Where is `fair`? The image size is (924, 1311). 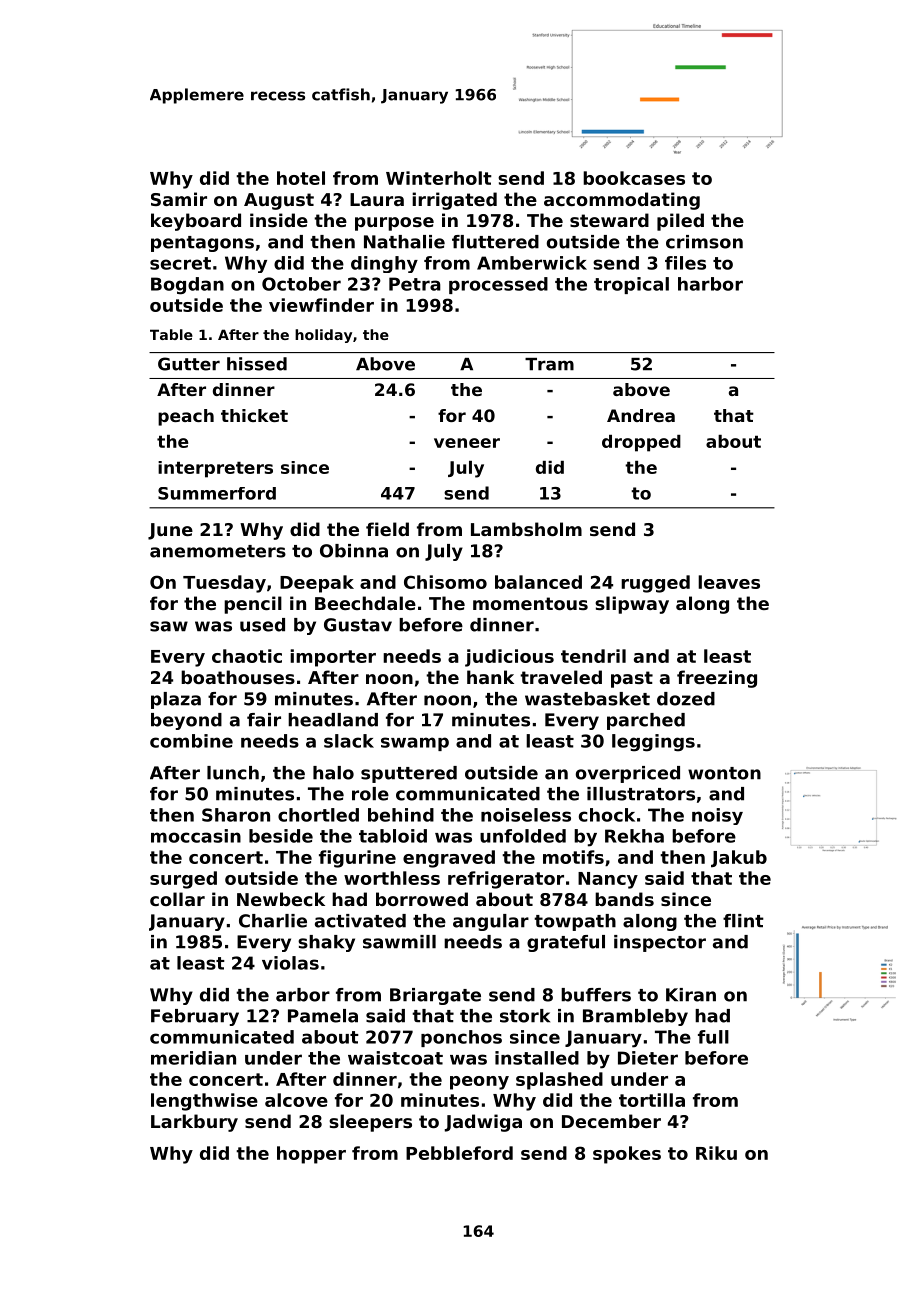
fair is located at coordinates (264, 720).
